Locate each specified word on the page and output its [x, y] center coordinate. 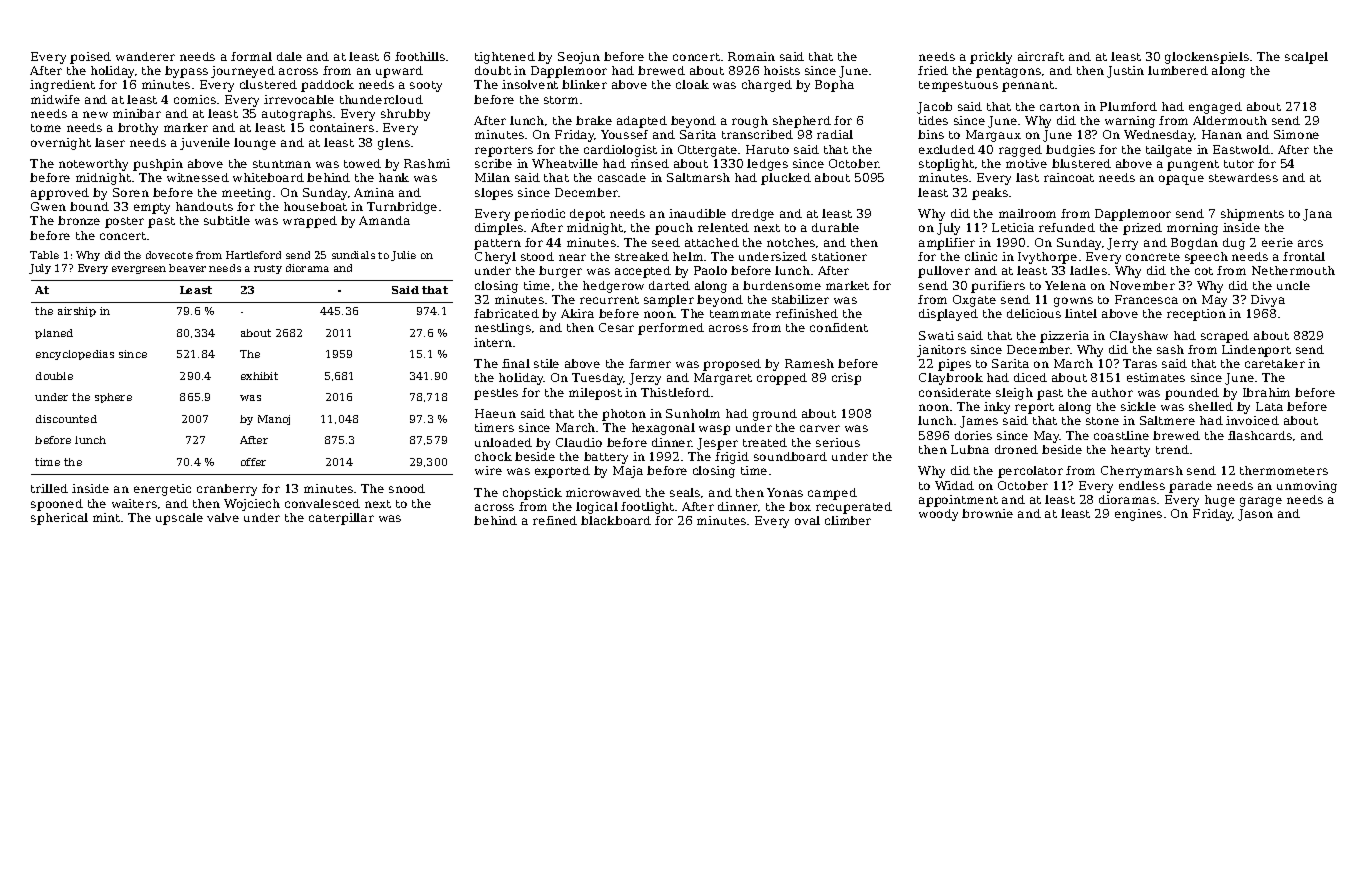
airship [77, 312]
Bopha [834, 86]
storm [561, 100]
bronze [79, 220]
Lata [1269, 406]
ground [775, 415]
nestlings [503, 329]
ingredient [62, 86]
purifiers [998, 287]
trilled [49, 488]
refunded [1067, 227]
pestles [496, 394]
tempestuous [958, 86]
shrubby [405, 115]
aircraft [1041, 56]
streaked [642, 256]
